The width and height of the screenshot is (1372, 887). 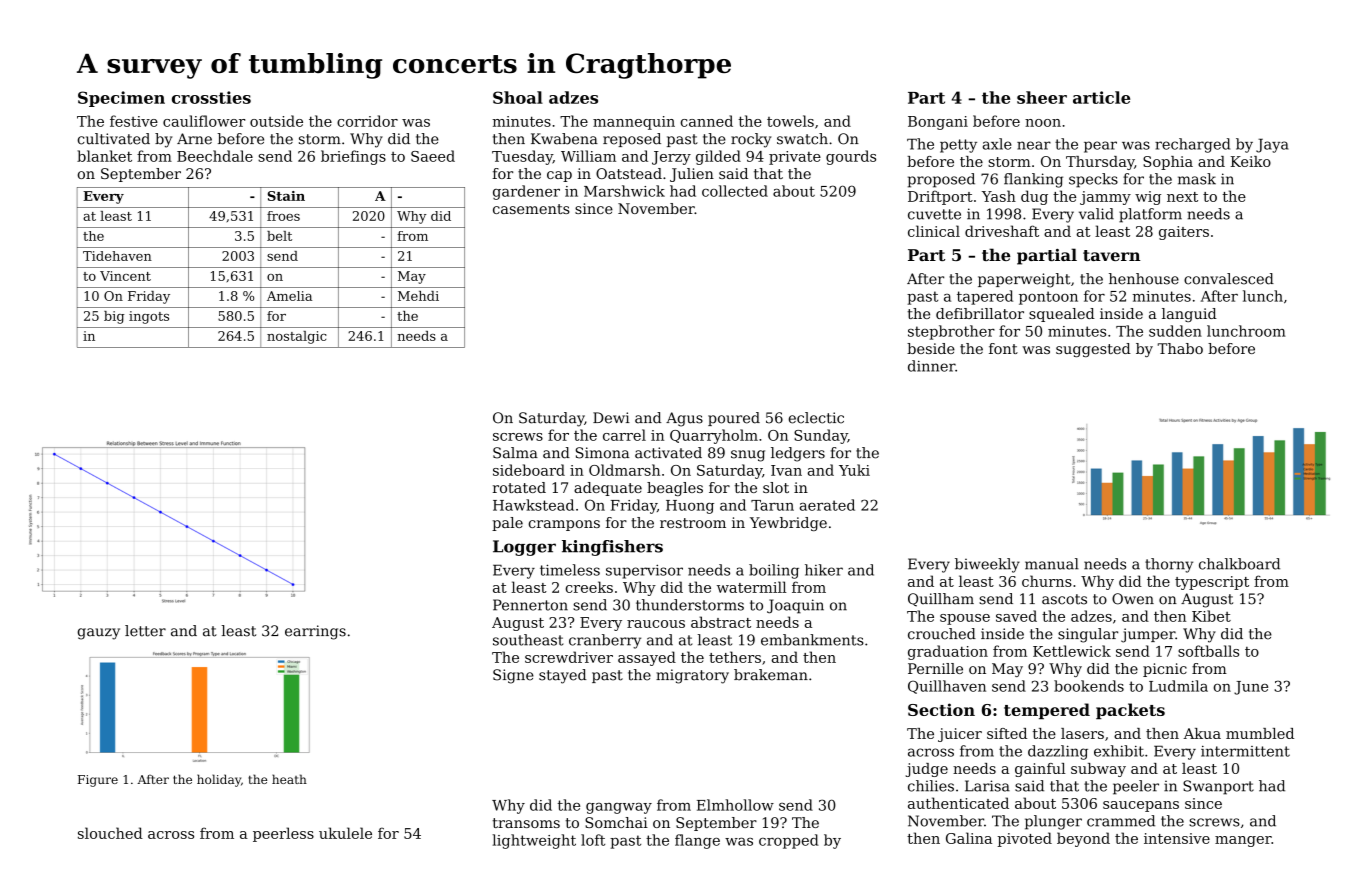 What do you see at coordinates (121, 99) in the screenshot?
I see `Specimen` at bounding box center [121, 99].
